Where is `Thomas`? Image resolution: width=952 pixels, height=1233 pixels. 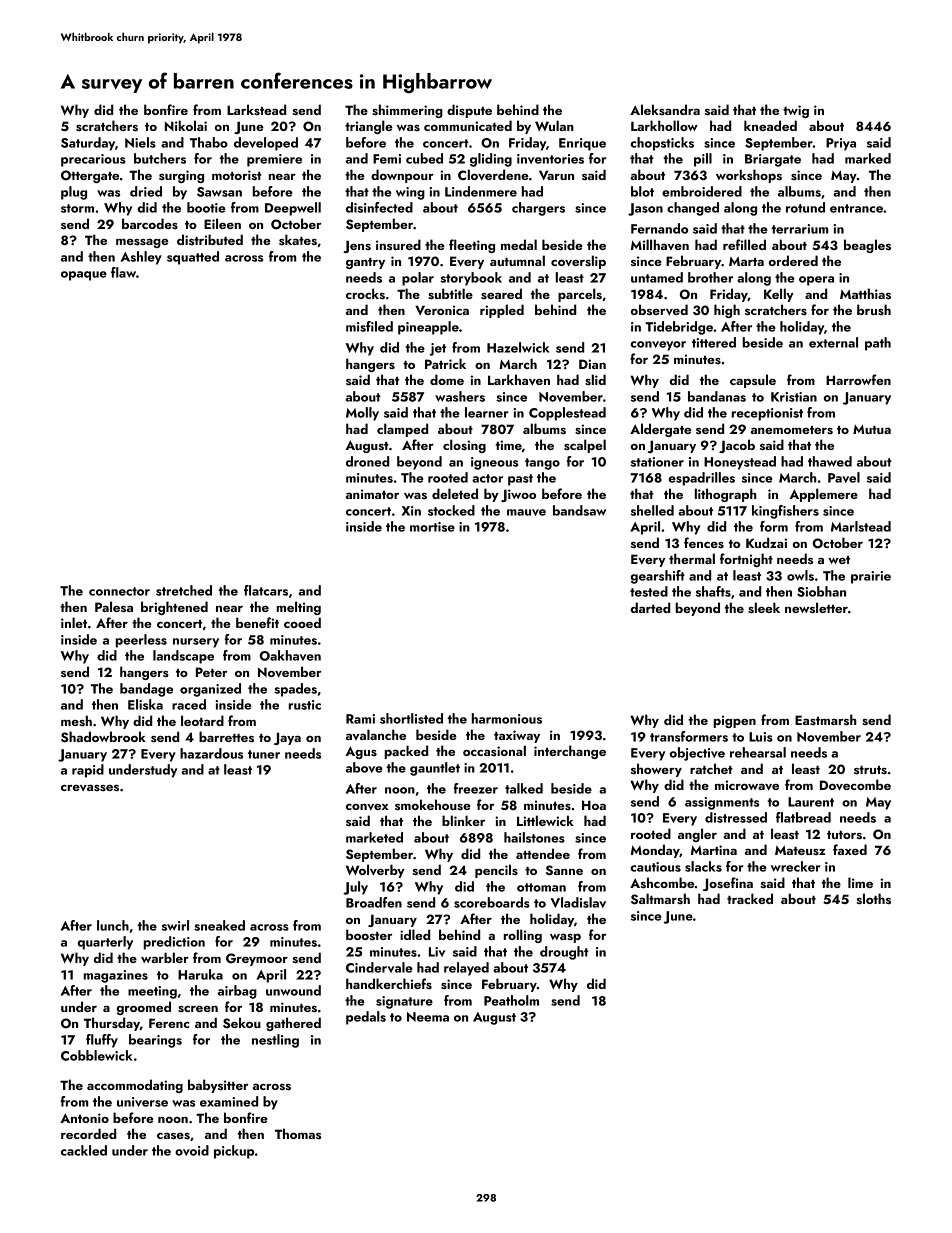
Thomas is located at coordinates (298, 1133).
